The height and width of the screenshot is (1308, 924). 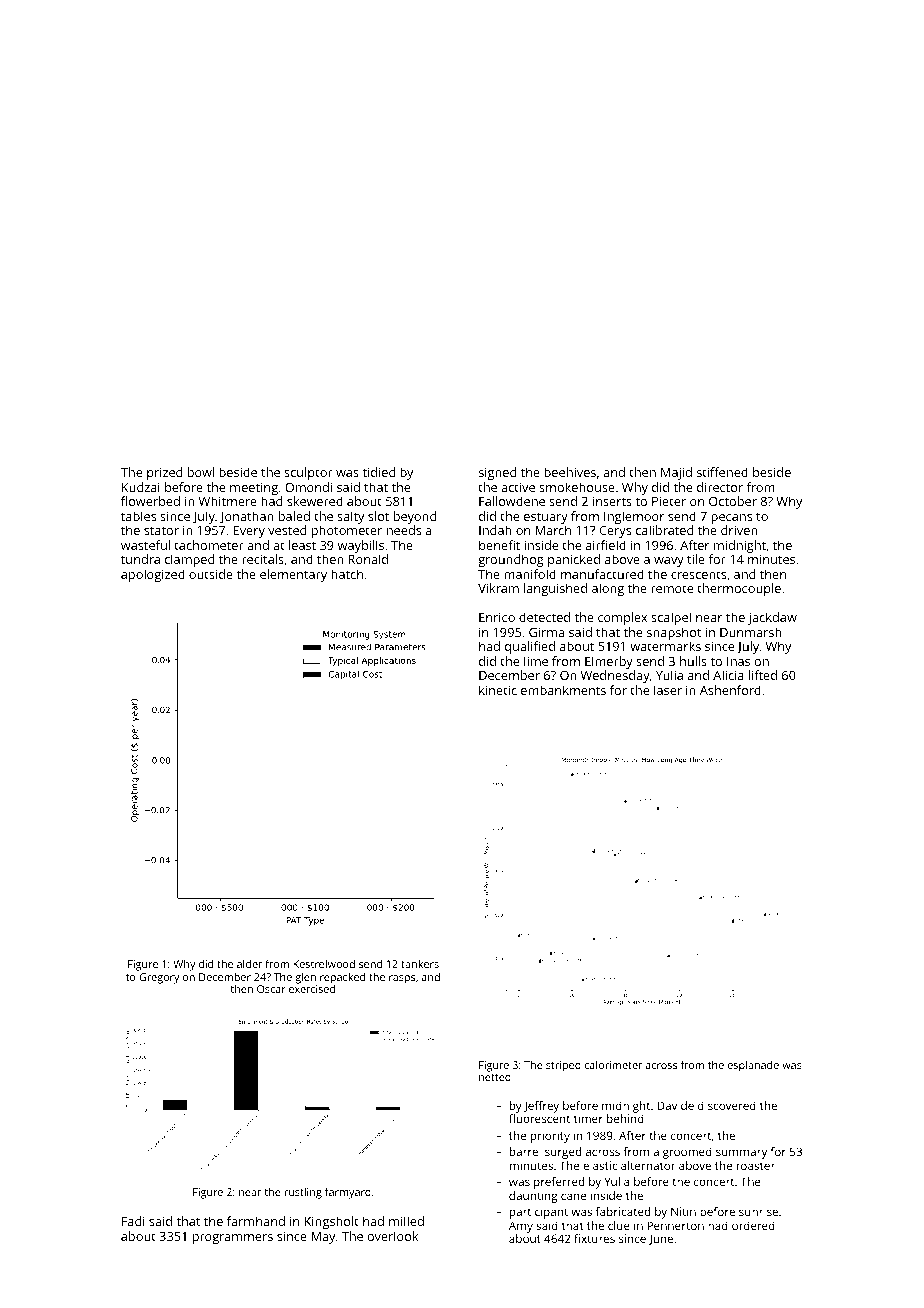 I want to click on fixtures, so click(x=594, y=1238).
